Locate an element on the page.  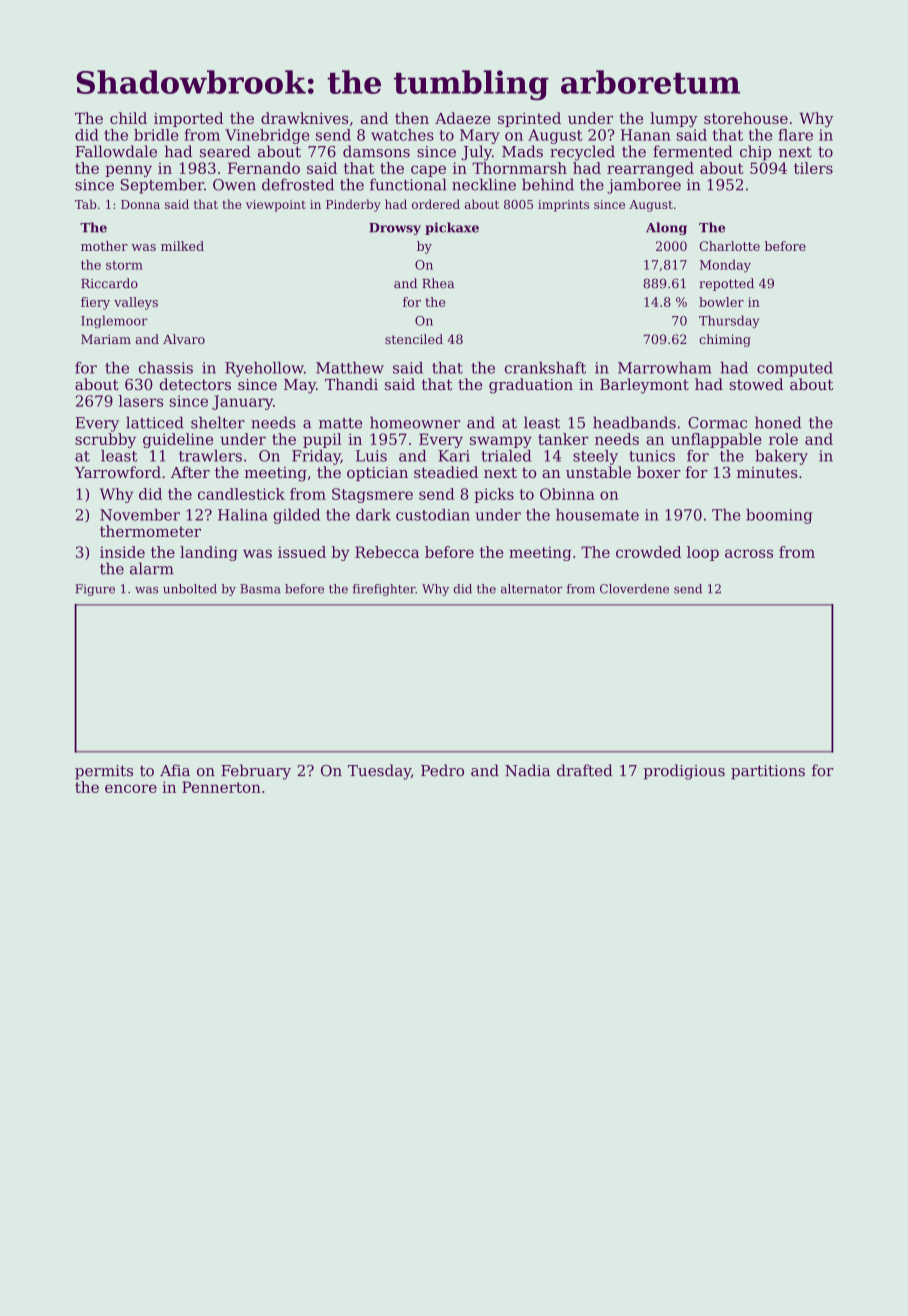
firefighter is located at coordinates (384, 590).
